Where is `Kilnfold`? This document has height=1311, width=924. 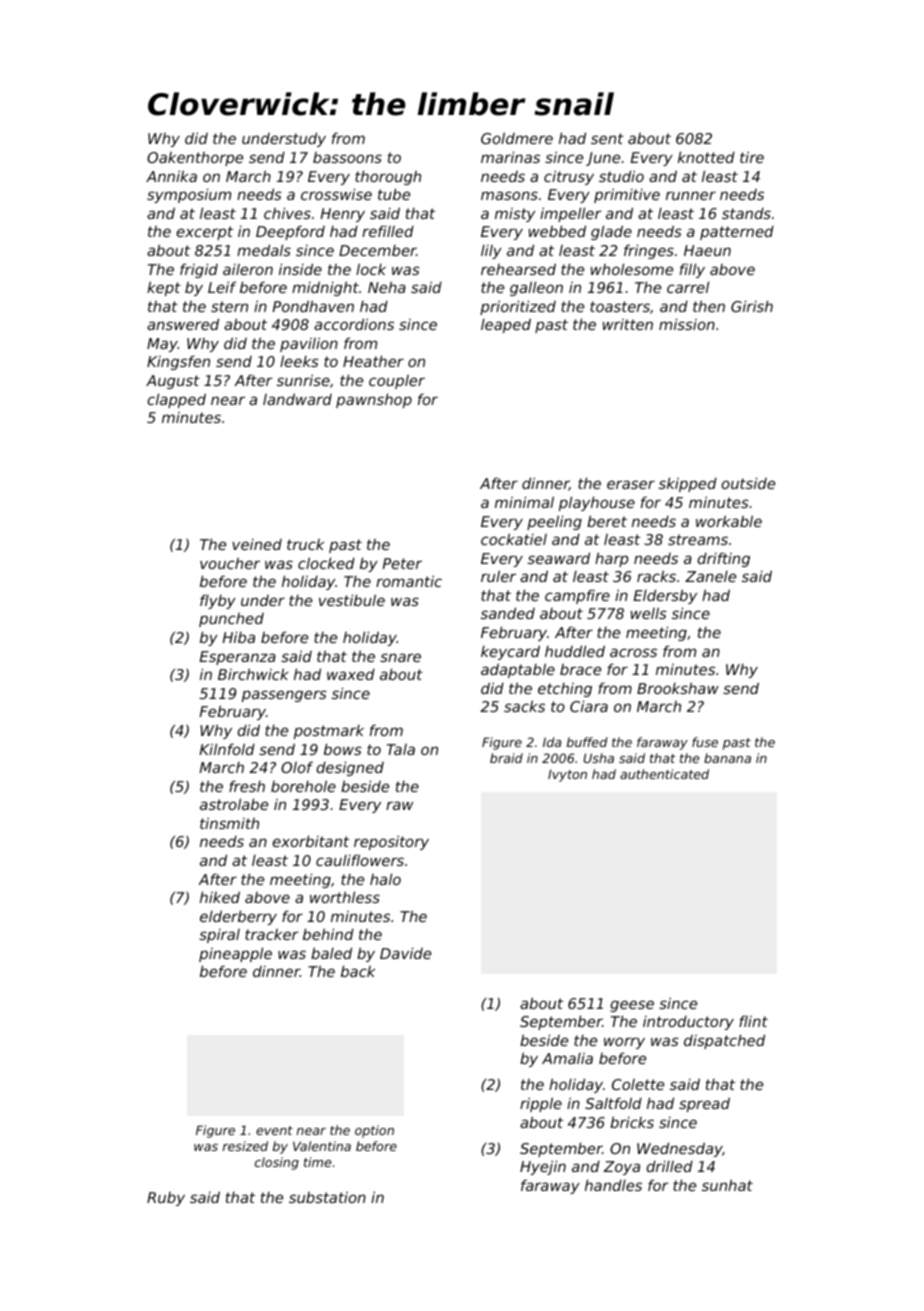 Kilnfold is located at coordinates (227, 749).
